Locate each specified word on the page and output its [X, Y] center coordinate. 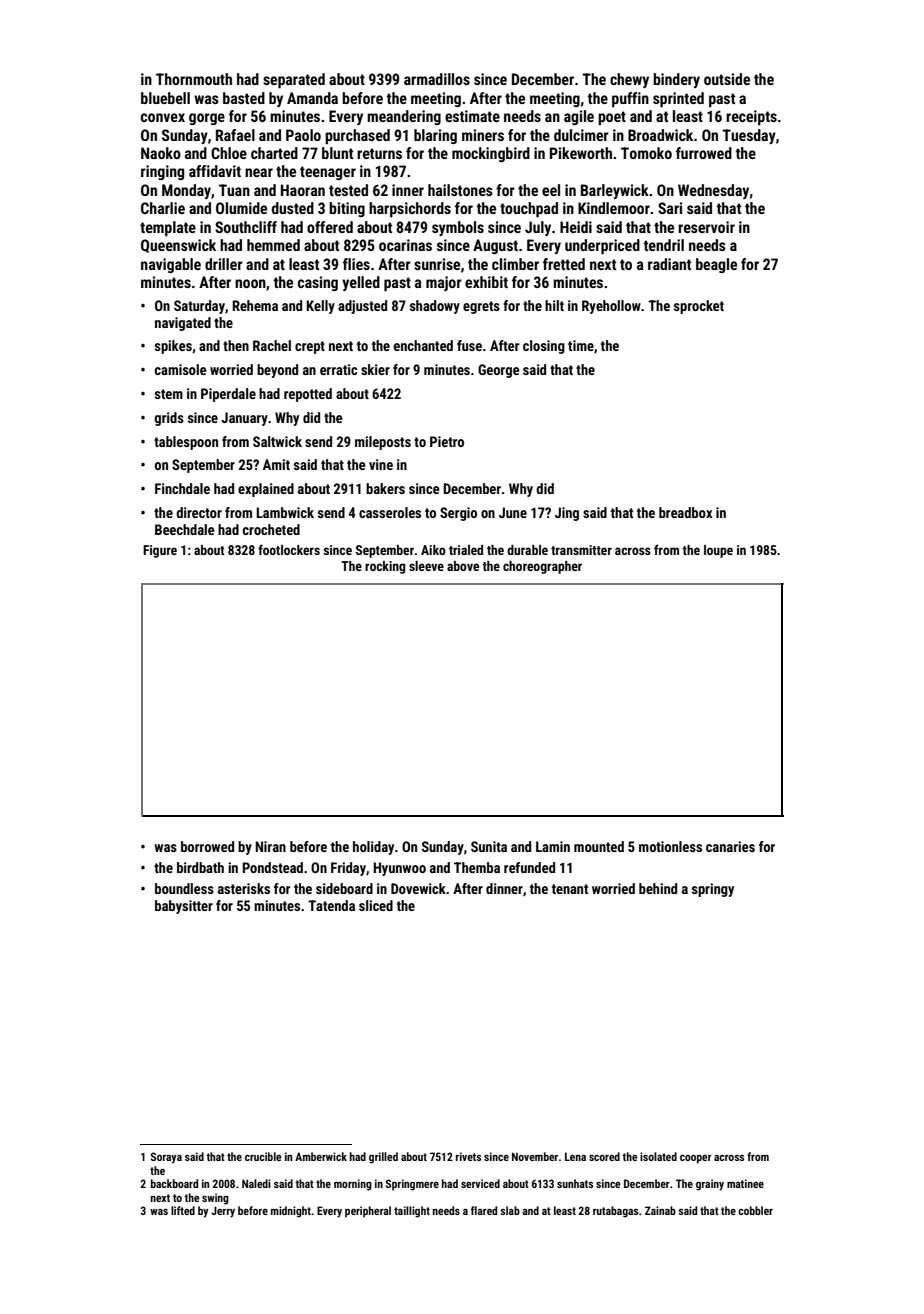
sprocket [699, 307]
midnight [291, 1212]
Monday [186, 191]
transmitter [581, 550]
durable [527, 550]
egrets [481, 307]
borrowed [207, 846]
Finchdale [182, 488]
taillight [412, 1212]
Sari [670, 208]
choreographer [542, 567]
